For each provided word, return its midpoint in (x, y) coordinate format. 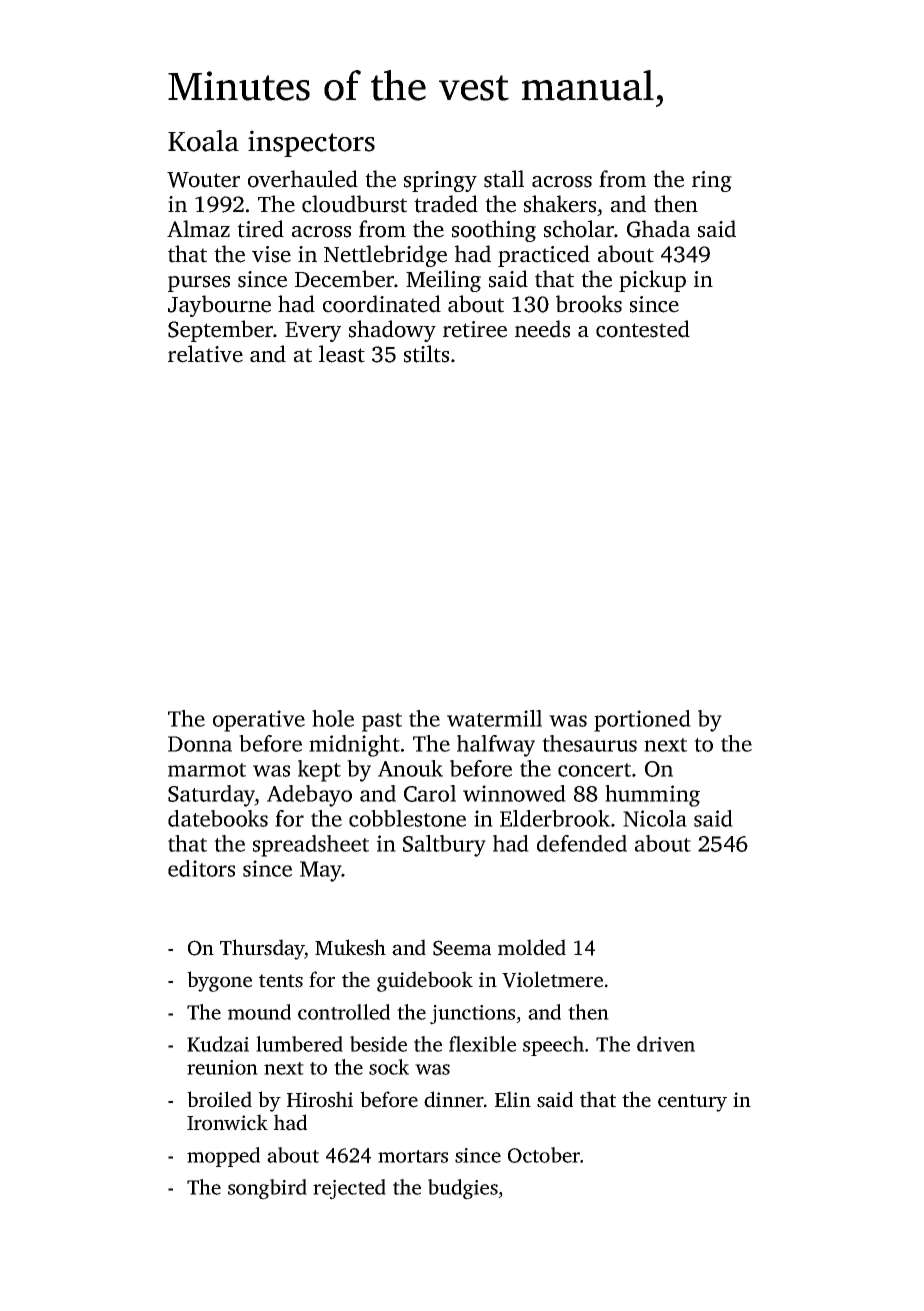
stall (504, 179)
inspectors (311, 143)
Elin (513, 1099)
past (382, 722)
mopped (223, 1157)
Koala (203, 141)
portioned (642, 721)
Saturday (211, 796)
